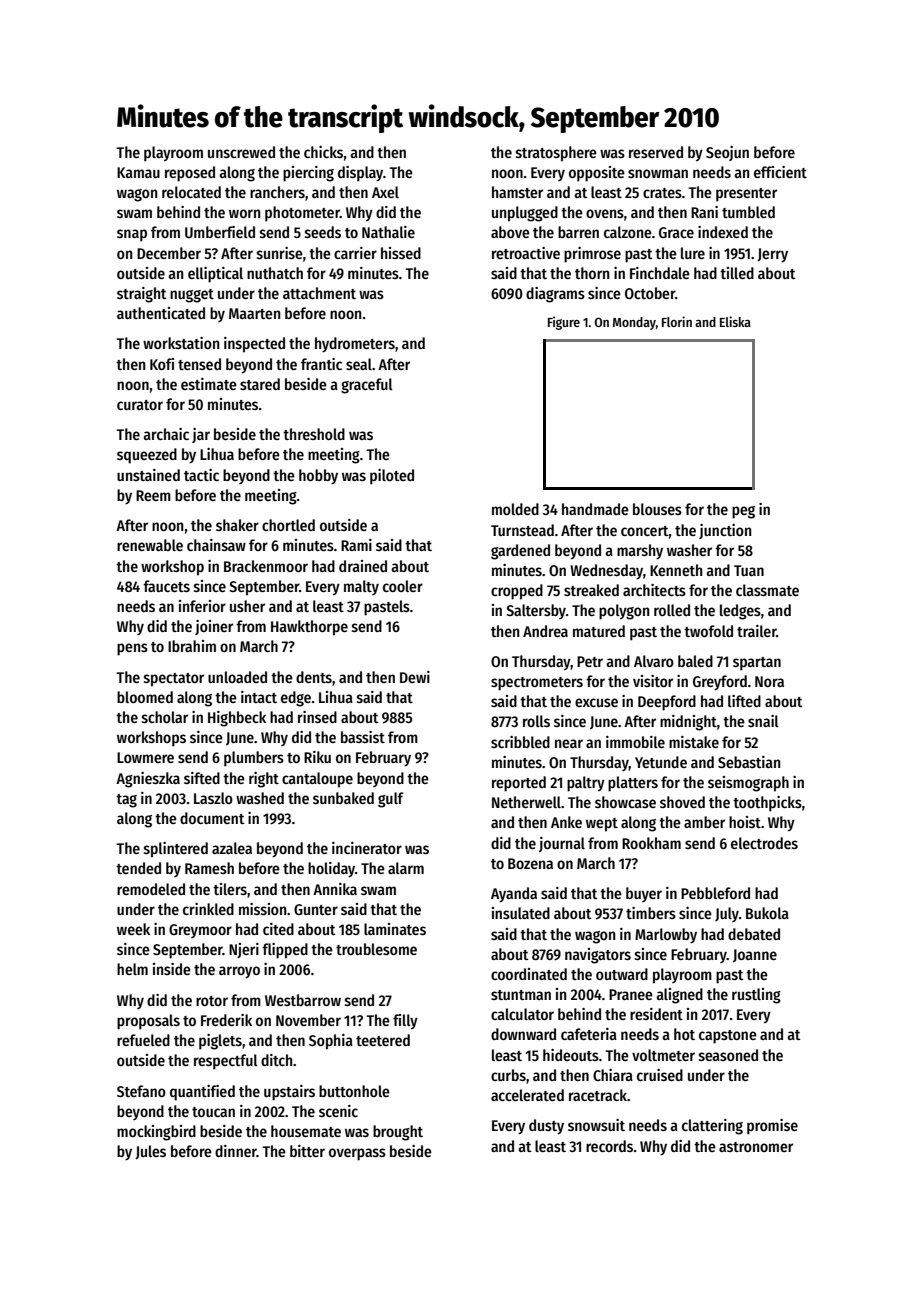 This screenshot has height=1311, width=924. What do you see at coordinates (145, 697) in the screenshot?
I see `bloomed` at bounding box center [145, 697].
